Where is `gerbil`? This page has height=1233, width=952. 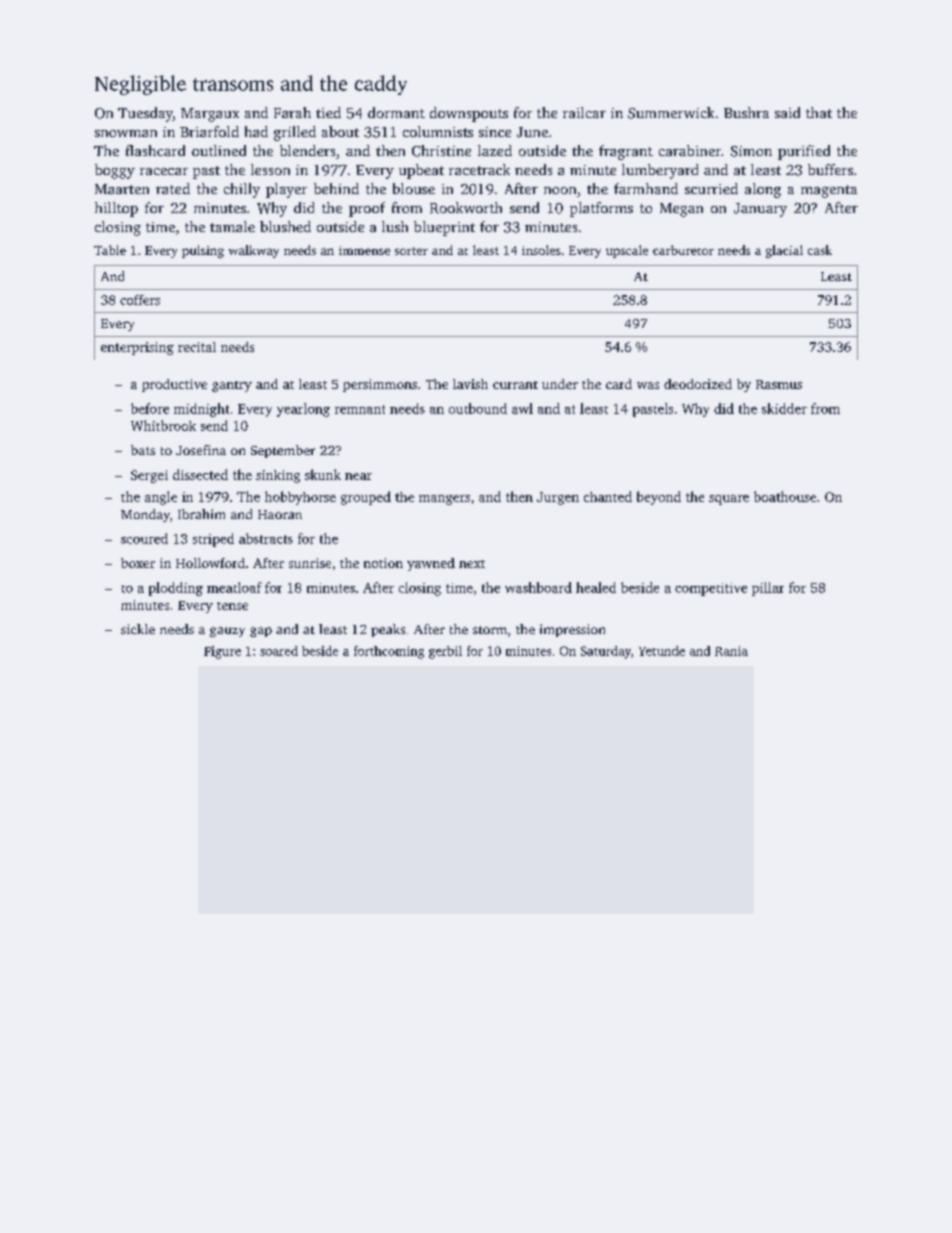 gerbil is located at coordinates (445, 652).
